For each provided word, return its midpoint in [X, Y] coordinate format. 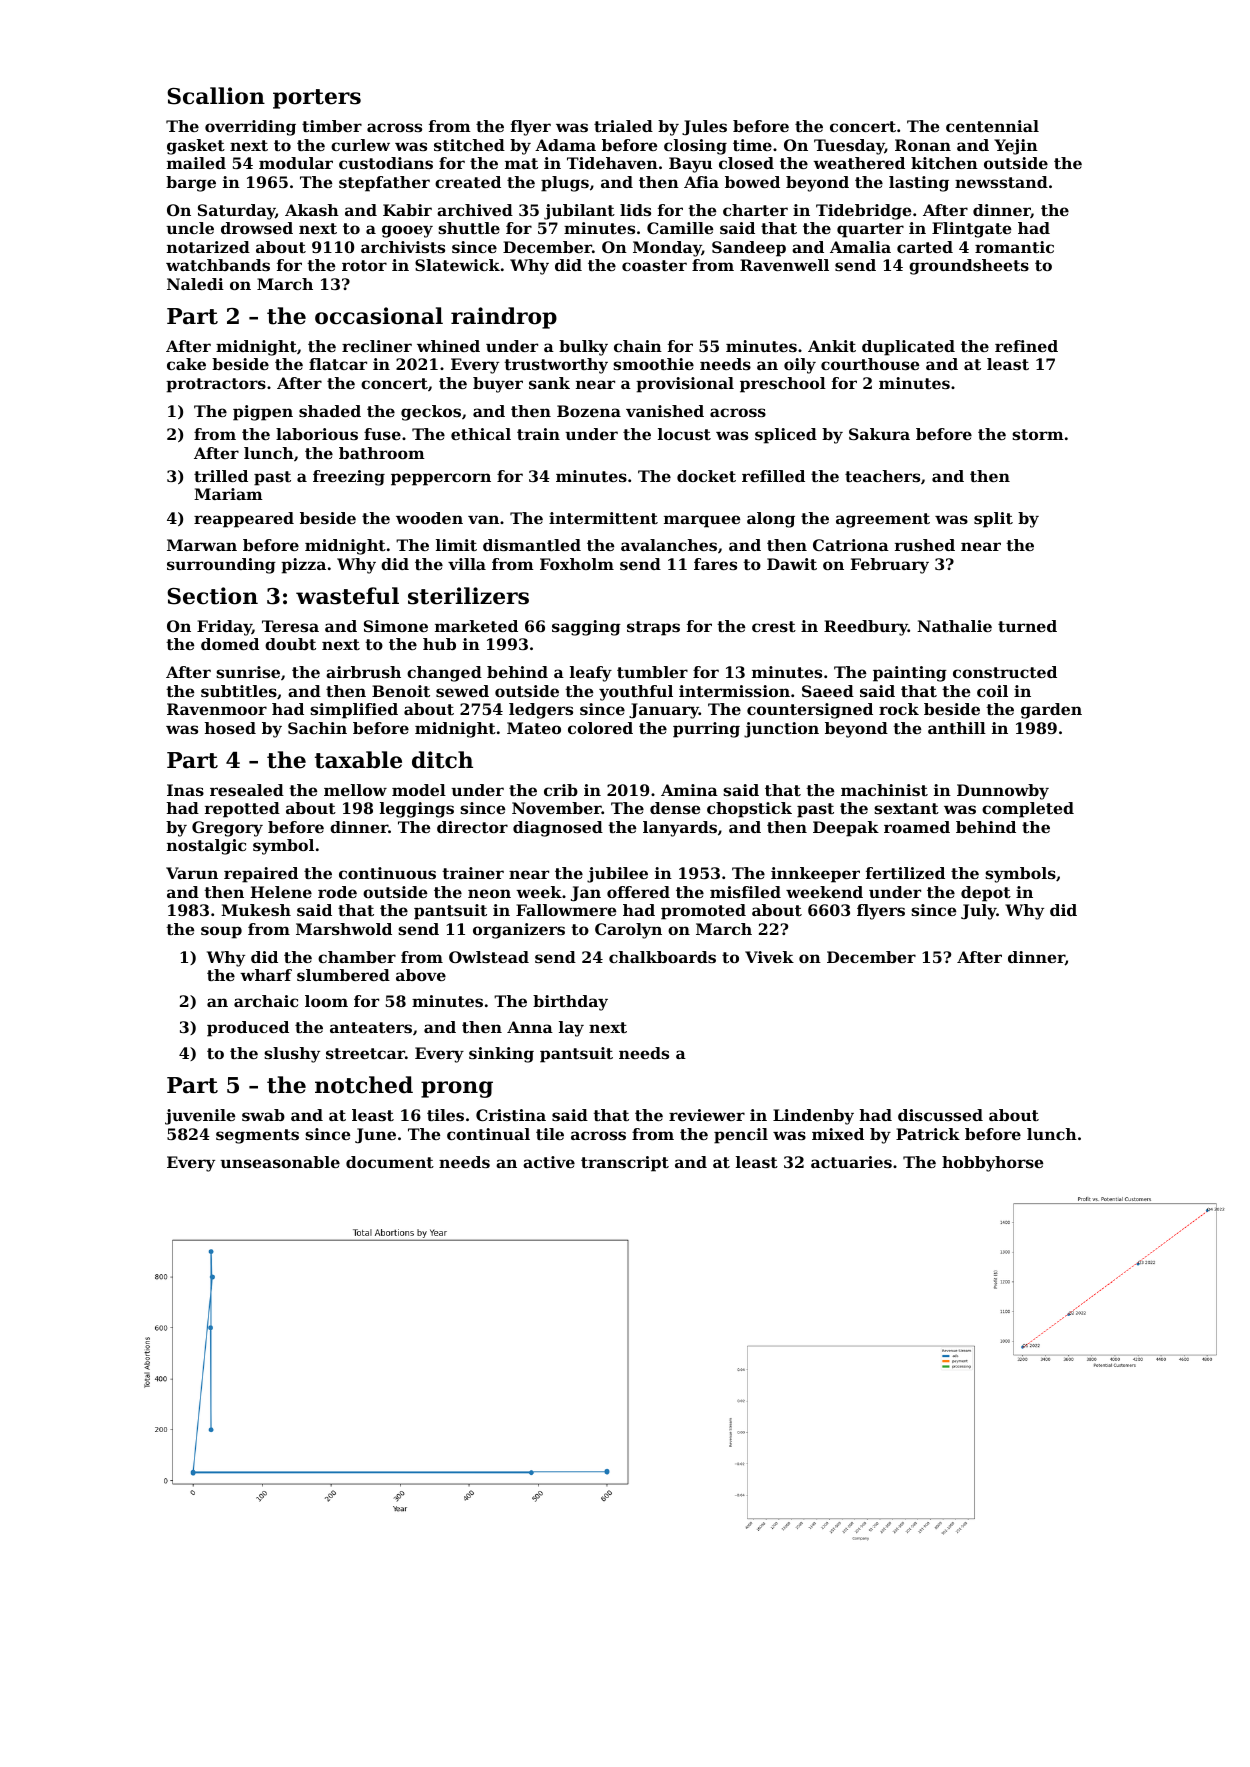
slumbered [343, 975]
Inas [185, 790]
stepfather [384, 184]
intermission [734, 691]
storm [1038, 434]
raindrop [504, 318]
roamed [917, 827]
